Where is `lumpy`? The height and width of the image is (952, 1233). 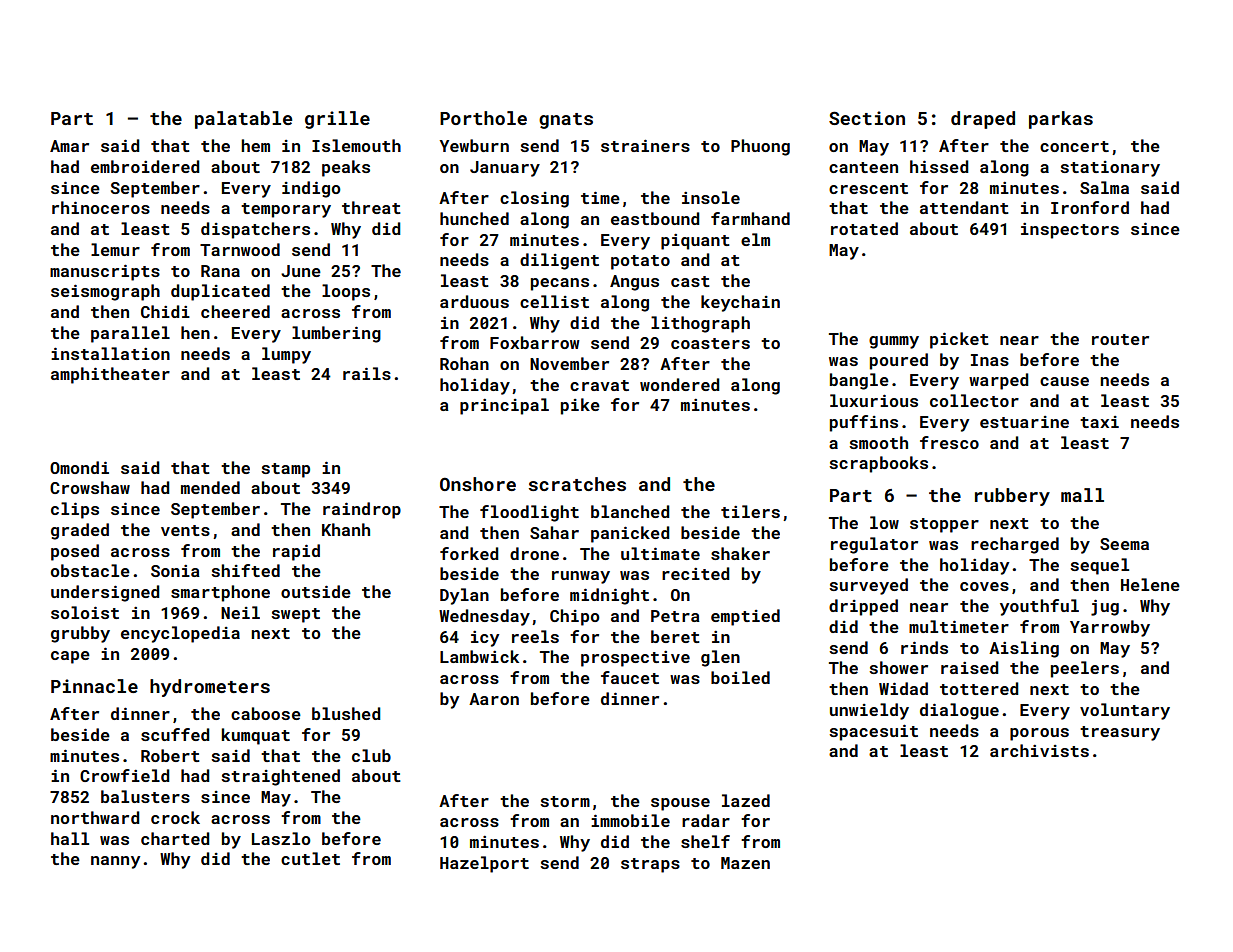 lumpy is located at coordinates (286, 355).
